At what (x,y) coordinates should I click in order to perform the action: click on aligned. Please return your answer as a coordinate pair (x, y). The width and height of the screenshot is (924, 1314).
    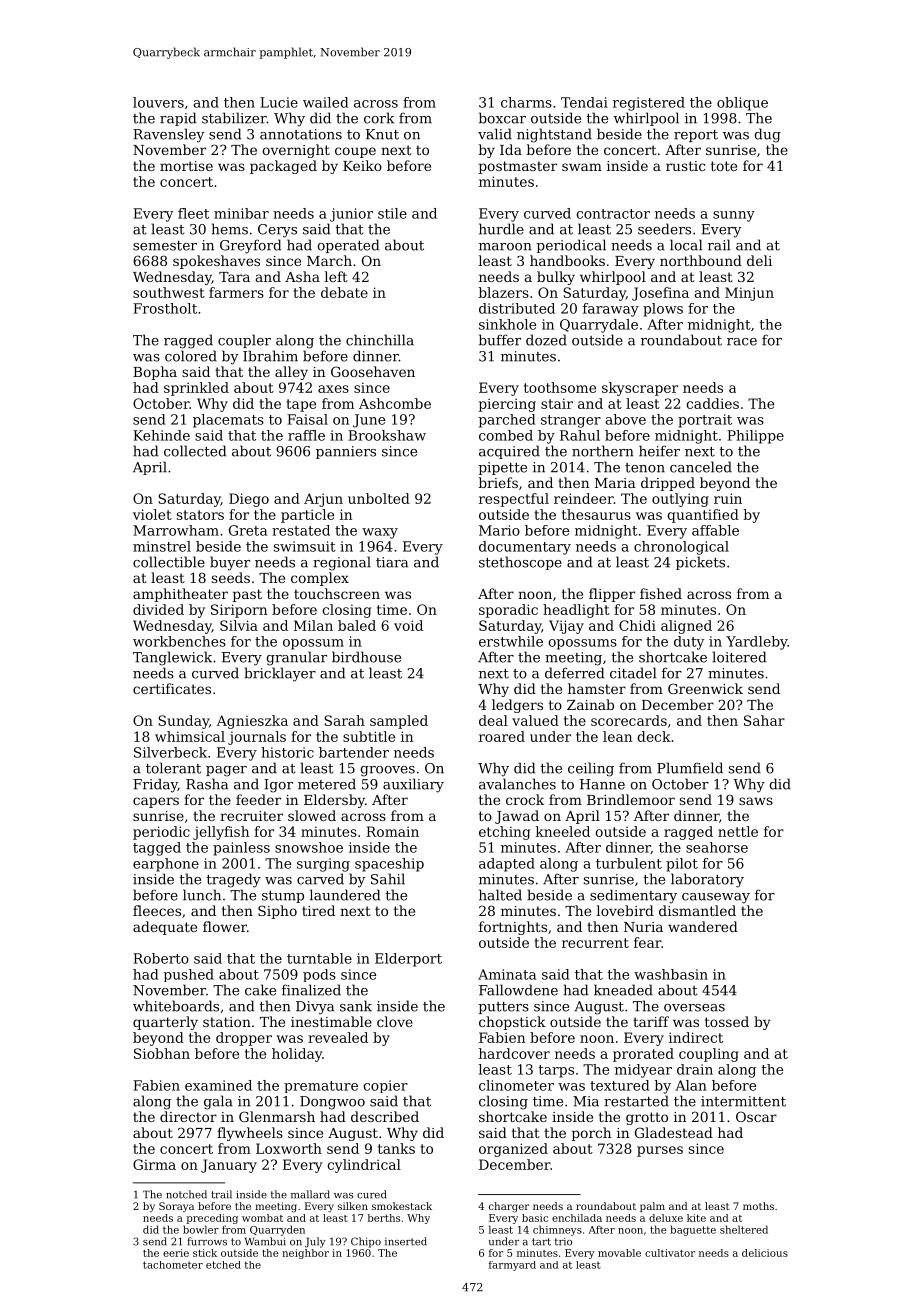
    Looking at the image, I should click on (686, 627).
